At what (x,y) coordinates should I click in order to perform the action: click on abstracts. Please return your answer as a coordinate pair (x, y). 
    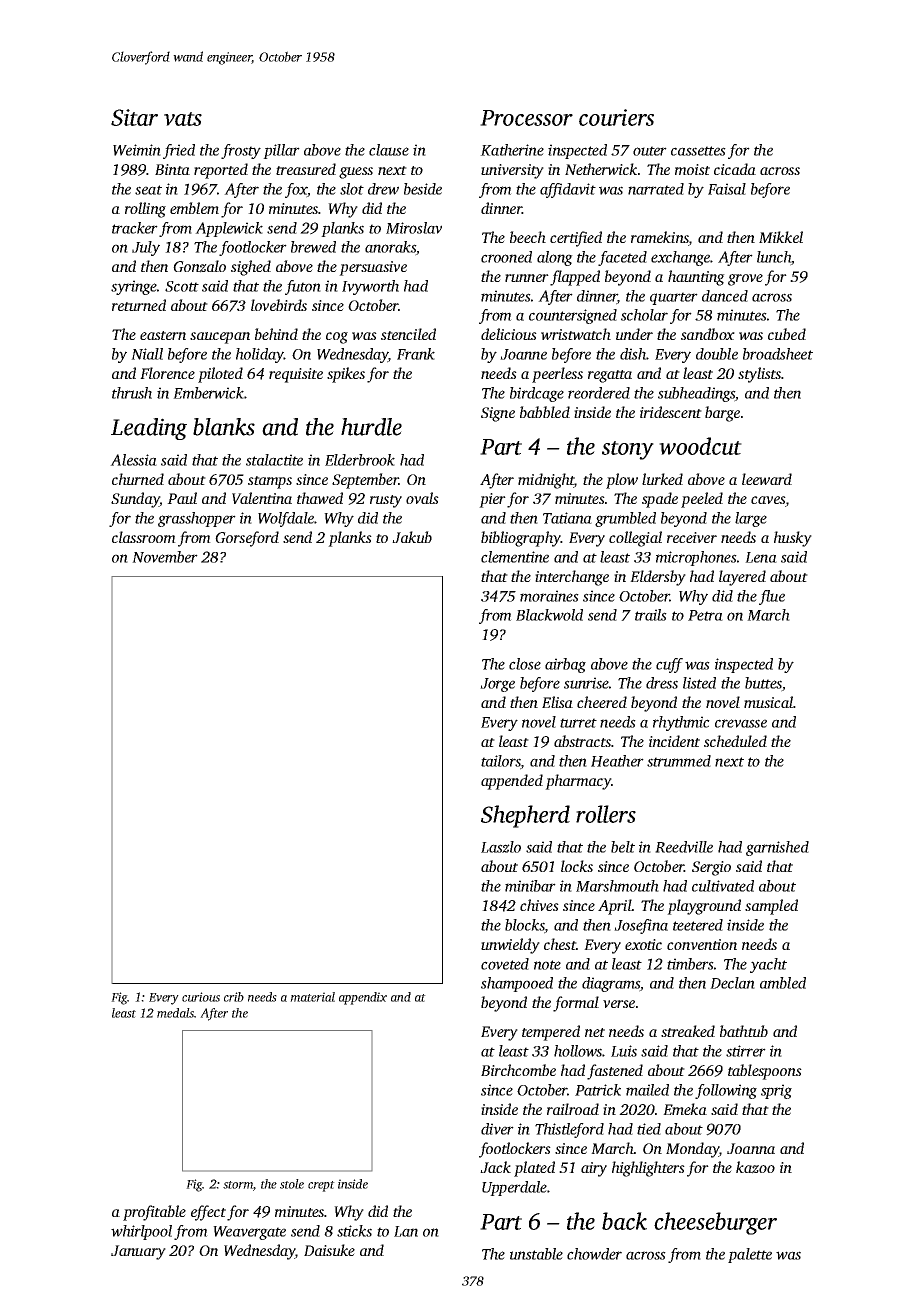
    Looking at the image, I should click on (582, 741).
